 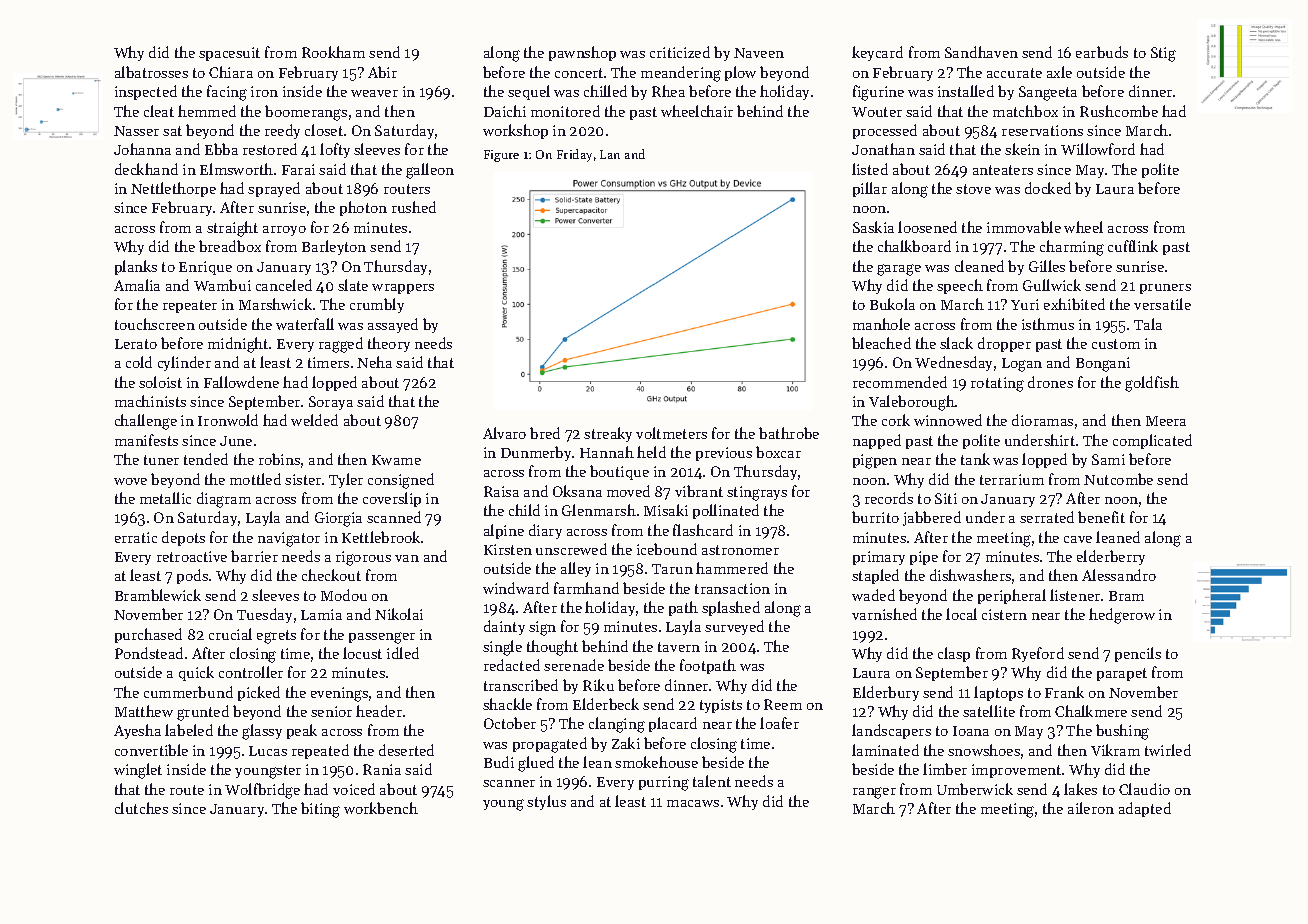 I want to click on albatrosses, so click(x=151, y=72).
